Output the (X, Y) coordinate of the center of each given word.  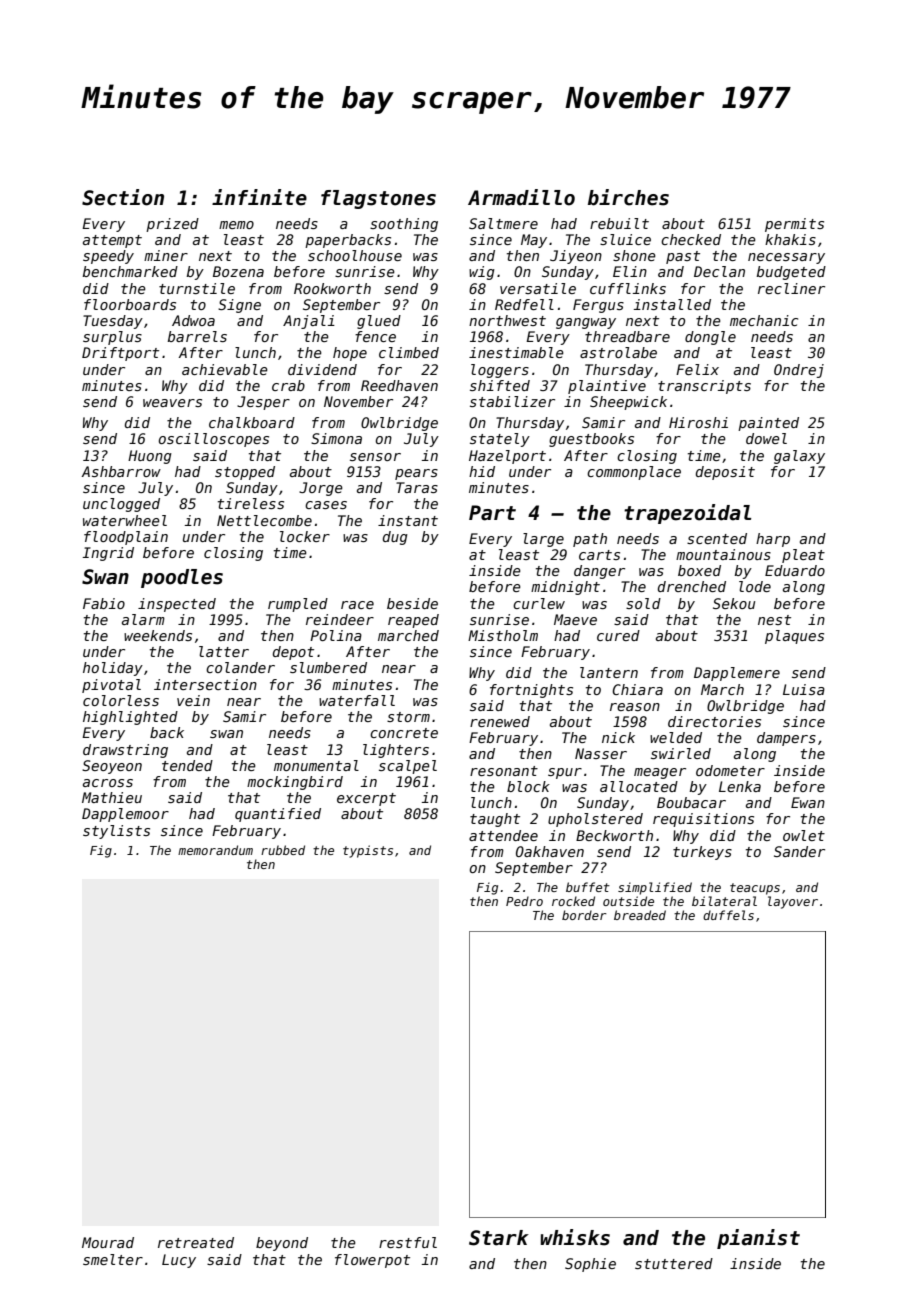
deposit (725, 473)
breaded (640, 915)
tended (187, 765)
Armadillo (521, 197)
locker (305, 536)
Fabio (104, 603)
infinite (259, 197)
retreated (196, 1242)
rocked (573, 901)
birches (628, 197)
